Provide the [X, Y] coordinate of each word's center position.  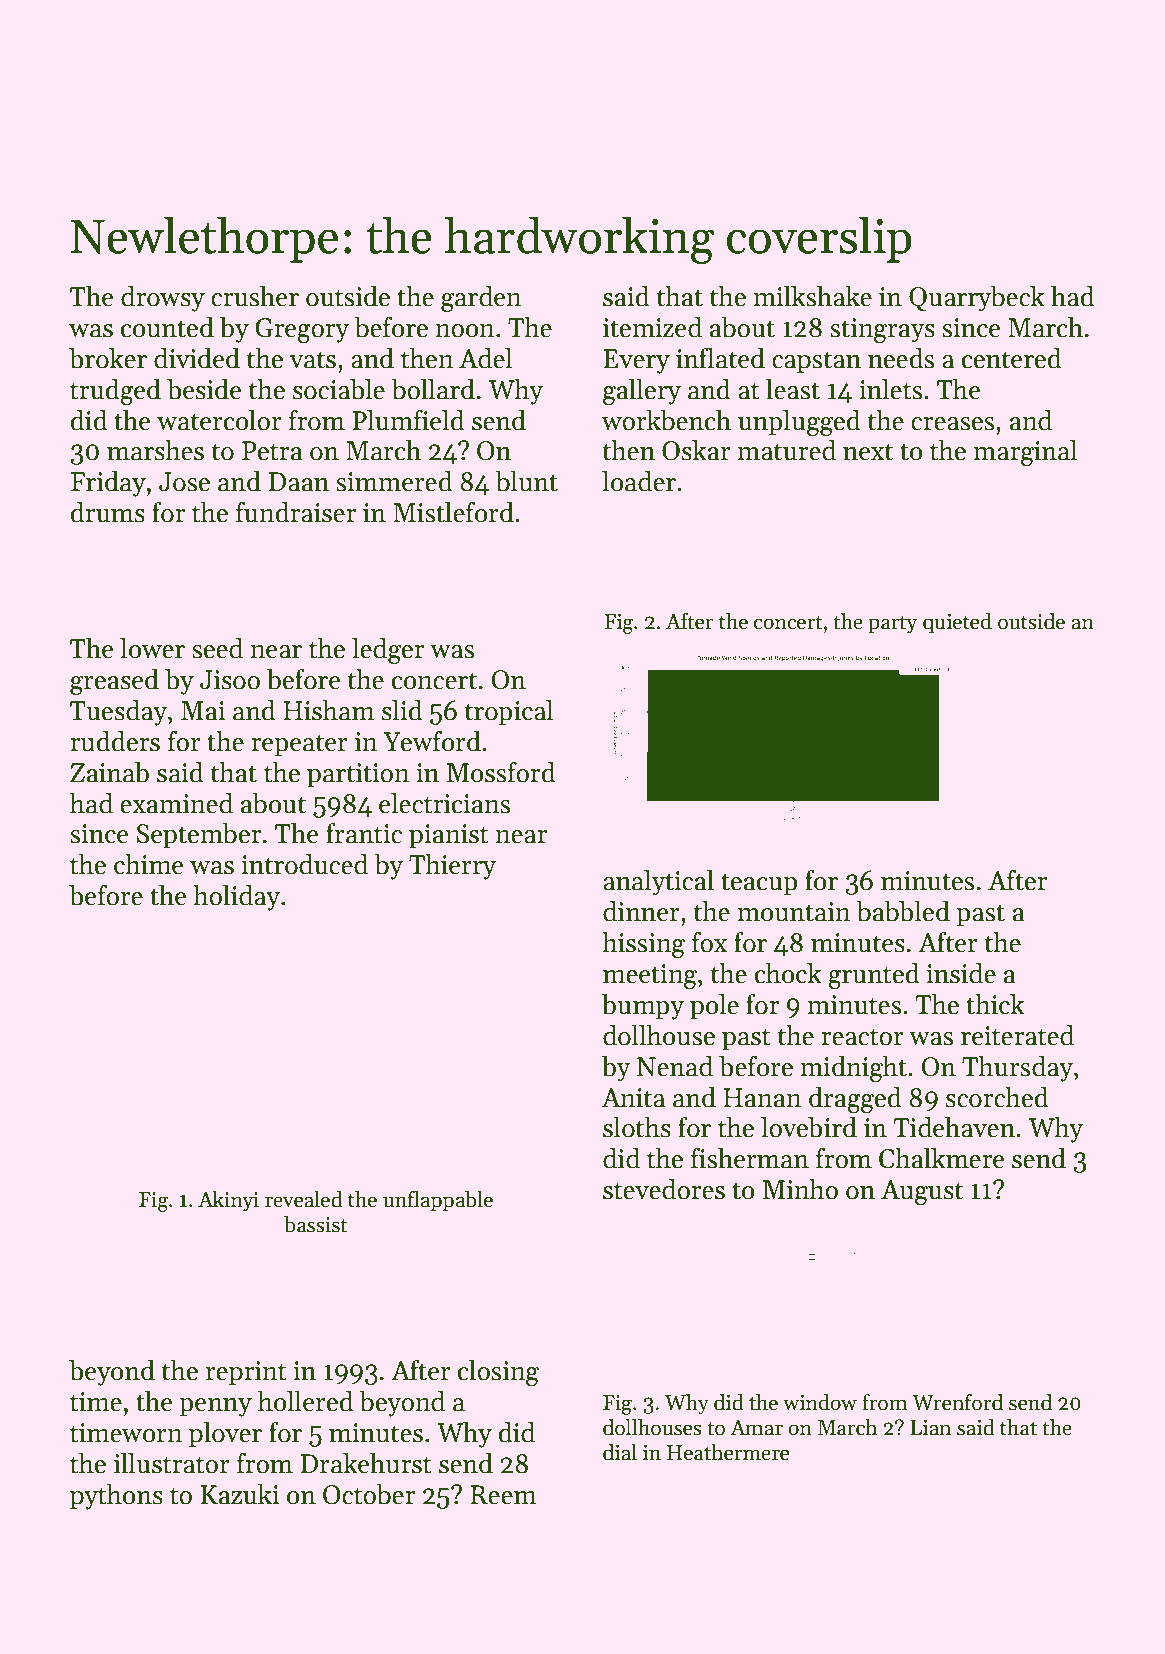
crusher [255, 296]
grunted [874, 976]
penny [215, 1407]
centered [1012, 358]
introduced [304, 864]
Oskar [696, 450]
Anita [633, 1098]
